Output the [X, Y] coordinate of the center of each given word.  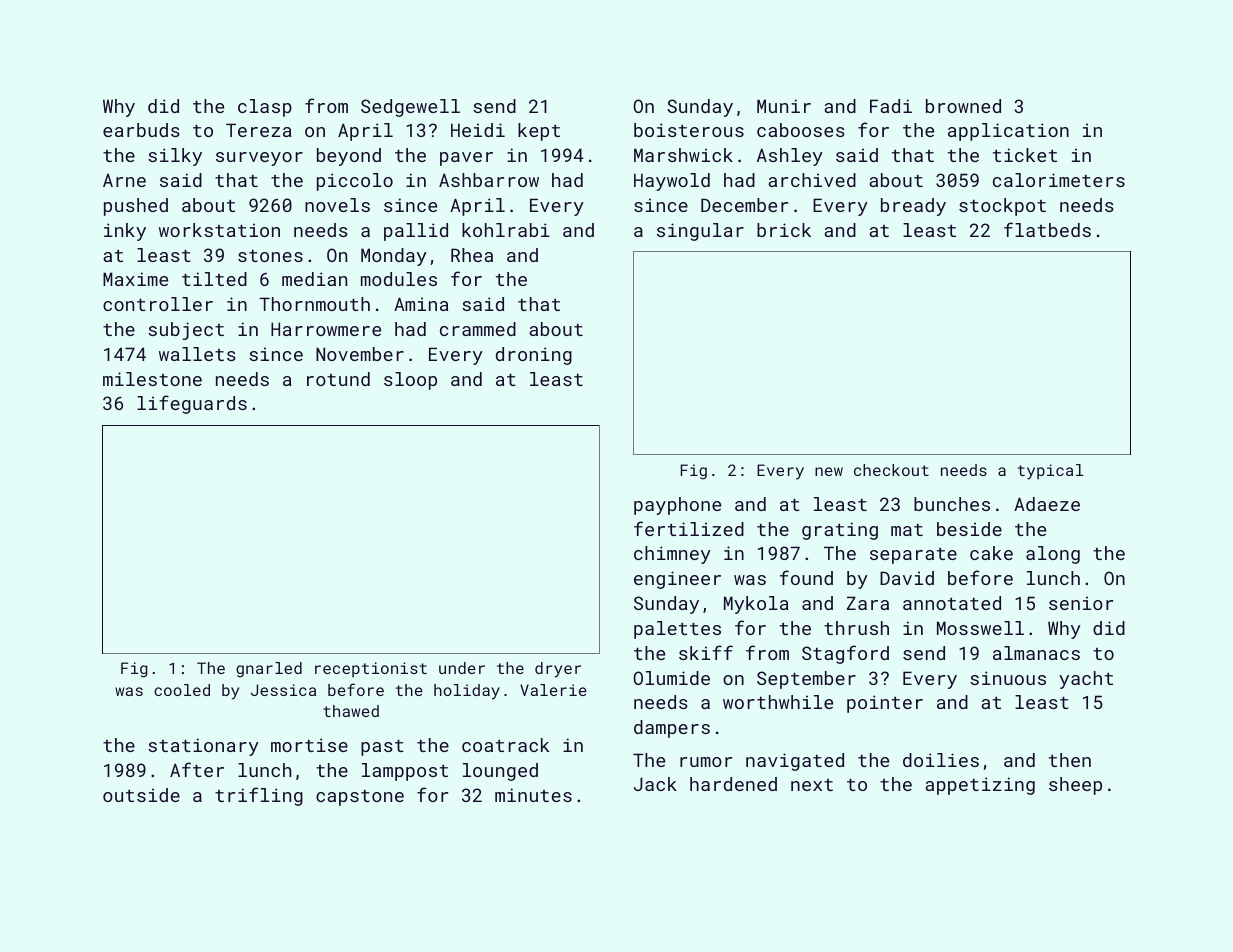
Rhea [472, 255]
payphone [677, 506]
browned [963, 106]
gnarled [269, 670]
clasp [265, 108]
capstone [360, 797]
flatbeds [1047, 229]
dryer [558, 670]
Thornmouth [314, 304]
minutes [533, 795]
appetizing [980, 786]
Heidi [478, 130]
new [829, 471]
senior [1081, 603]
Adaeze [1047, 504]
